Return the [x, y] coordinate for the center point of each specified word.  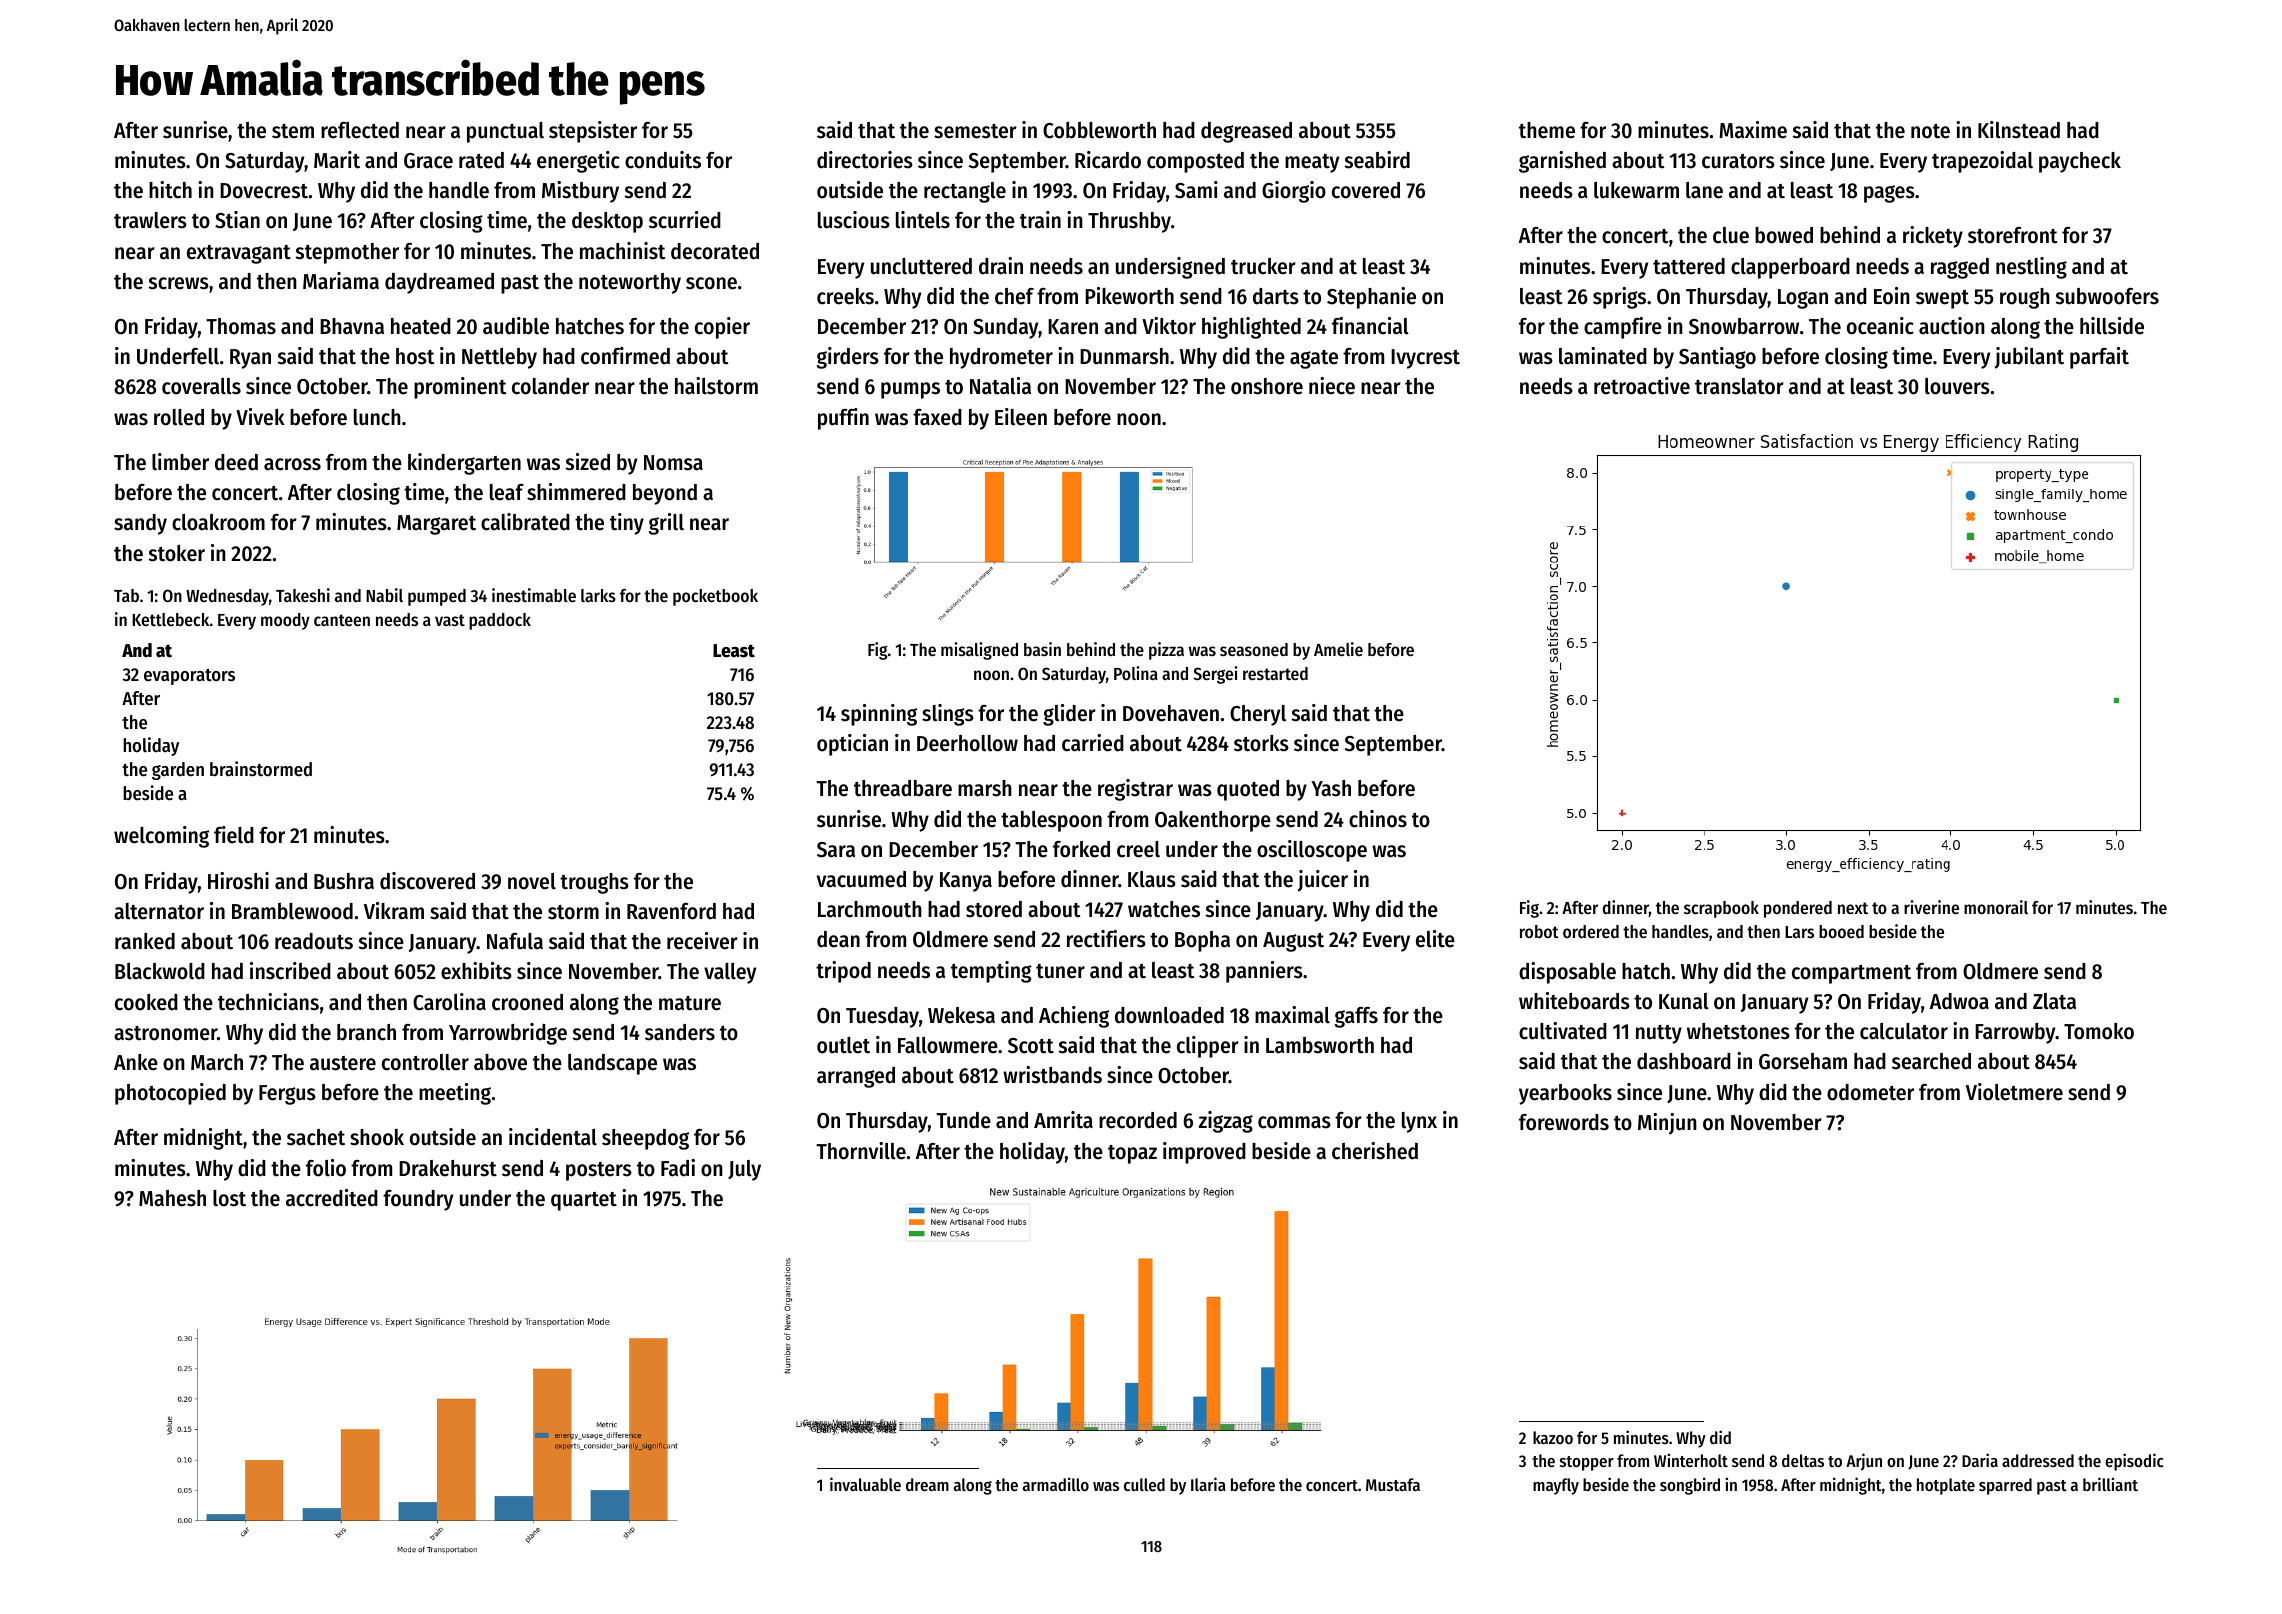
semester [975, 131]
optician [852, 745]
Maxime [1753, 130]
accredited [332, 1198]
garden [178, 771]
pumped [437, 597]
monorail [1996, 907]
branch [366, 1032]
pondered [1798, 909]
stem [293, 131]
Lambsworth [1320, 1045]
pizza [1166, 651]
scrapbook [1721, 909]
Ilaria [1208, 1484]
